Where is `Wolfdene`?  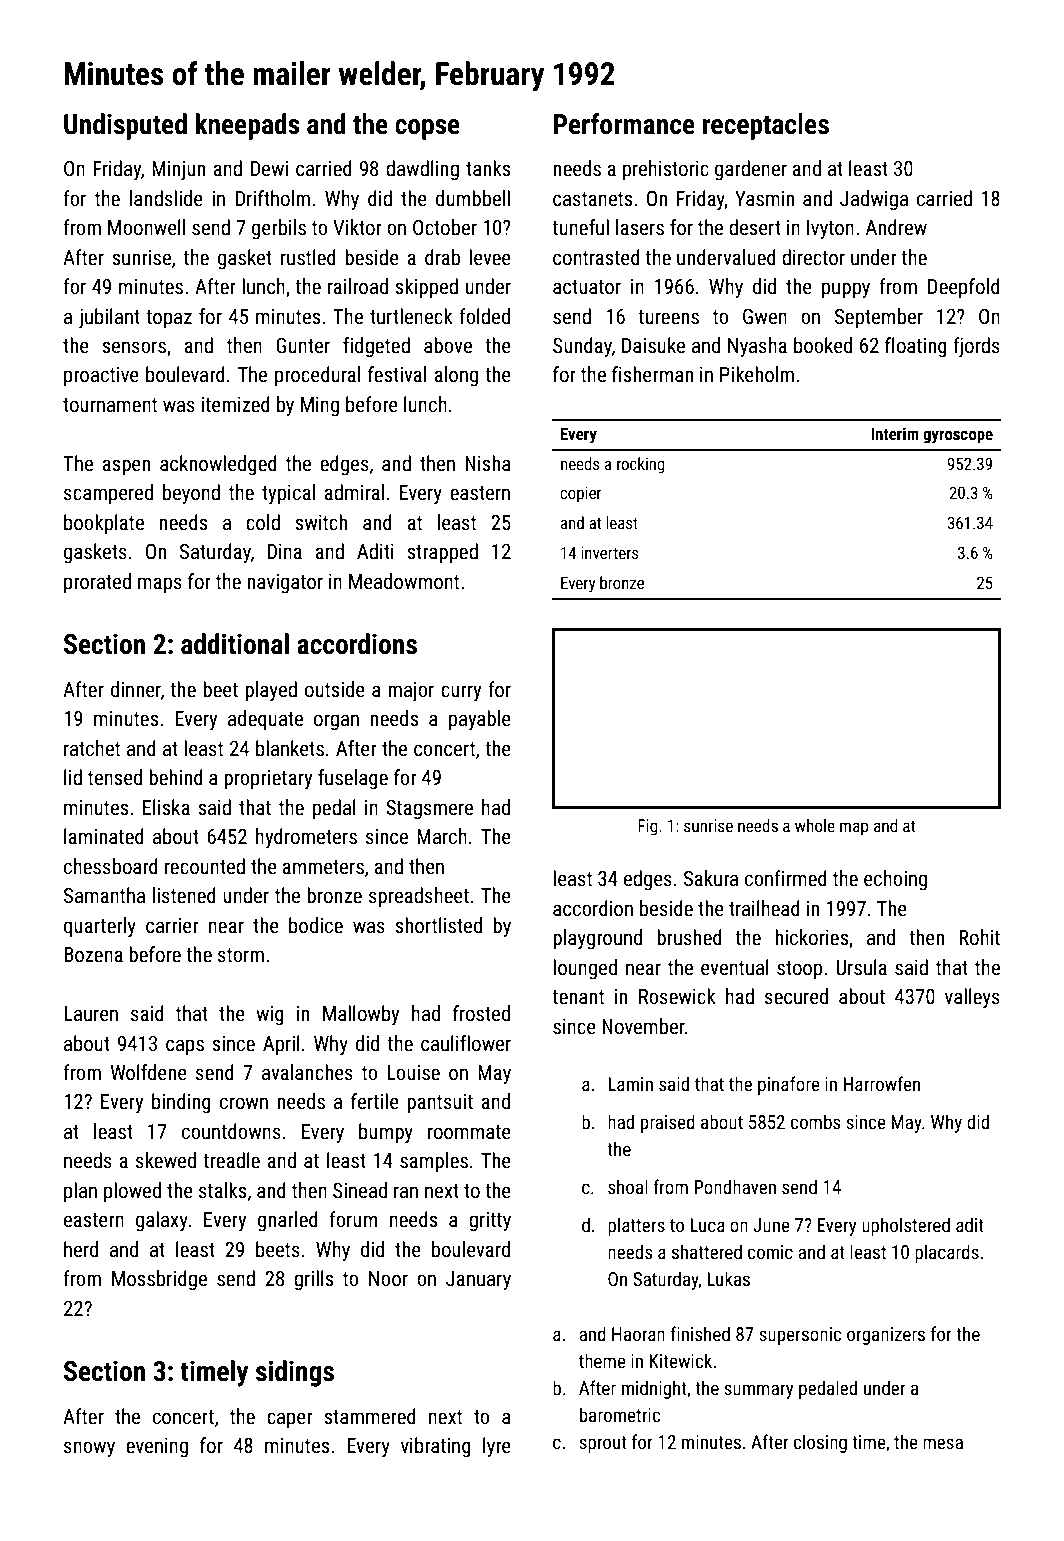 Wolfdene is located at coordinates (148, 1072).
